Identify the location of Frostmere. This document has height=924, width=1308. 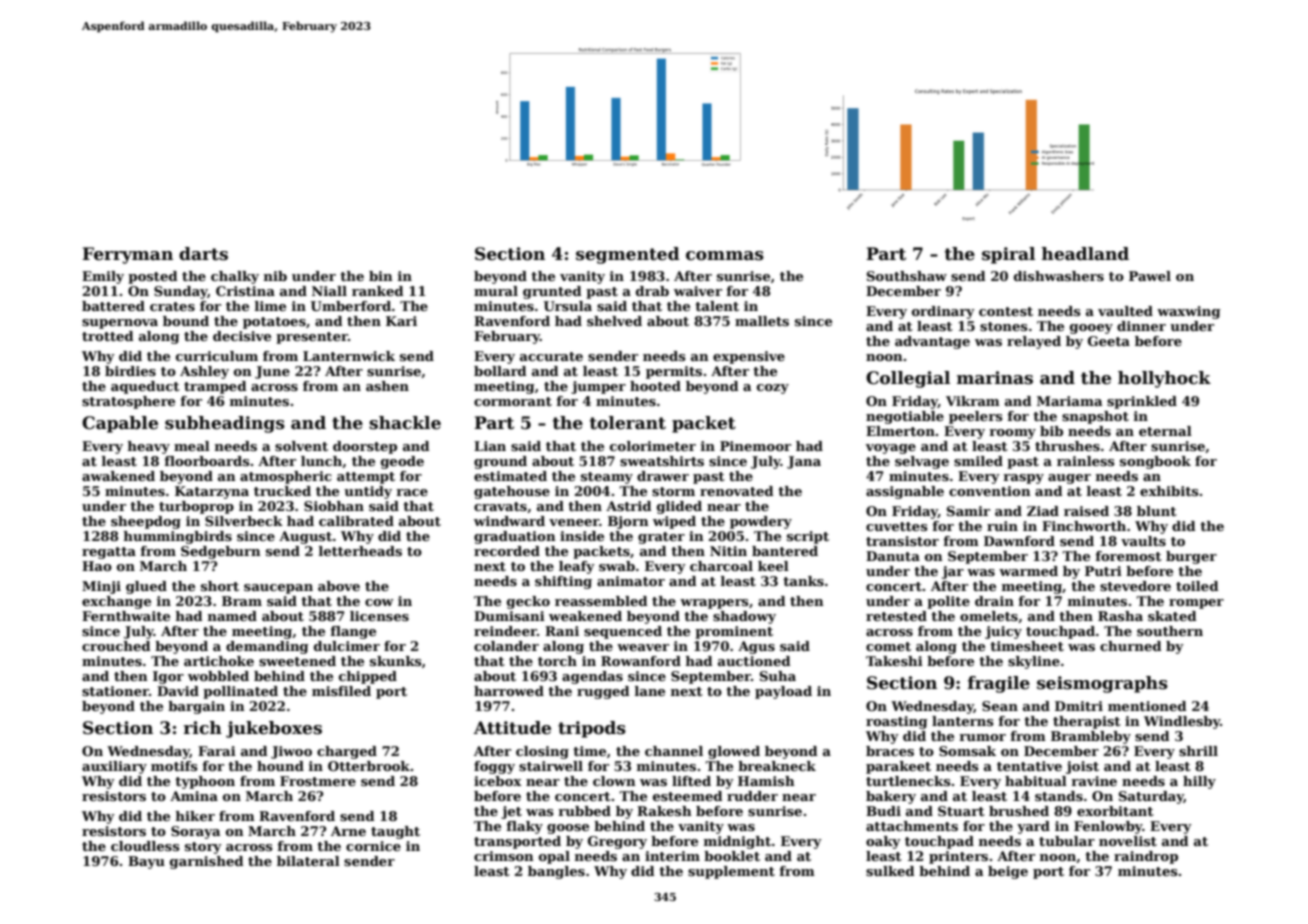
(318, 781).
